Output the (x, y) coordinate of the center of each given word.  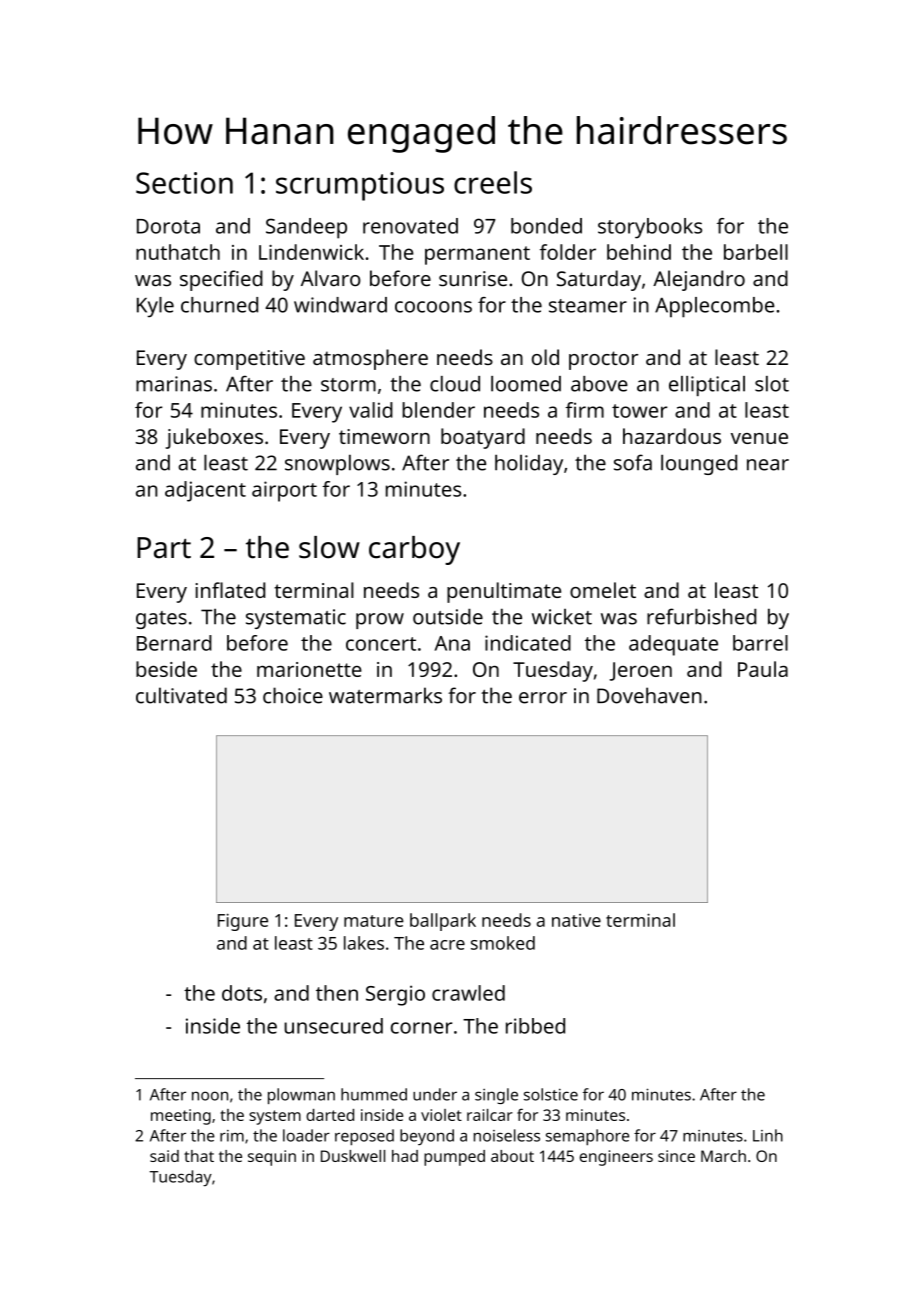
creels (493, 182)
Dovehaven (649, 695)
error (543, 698)
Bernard (174, 643)
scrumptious (360, 186)
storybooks (650, 228)
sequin (272, 1158)
